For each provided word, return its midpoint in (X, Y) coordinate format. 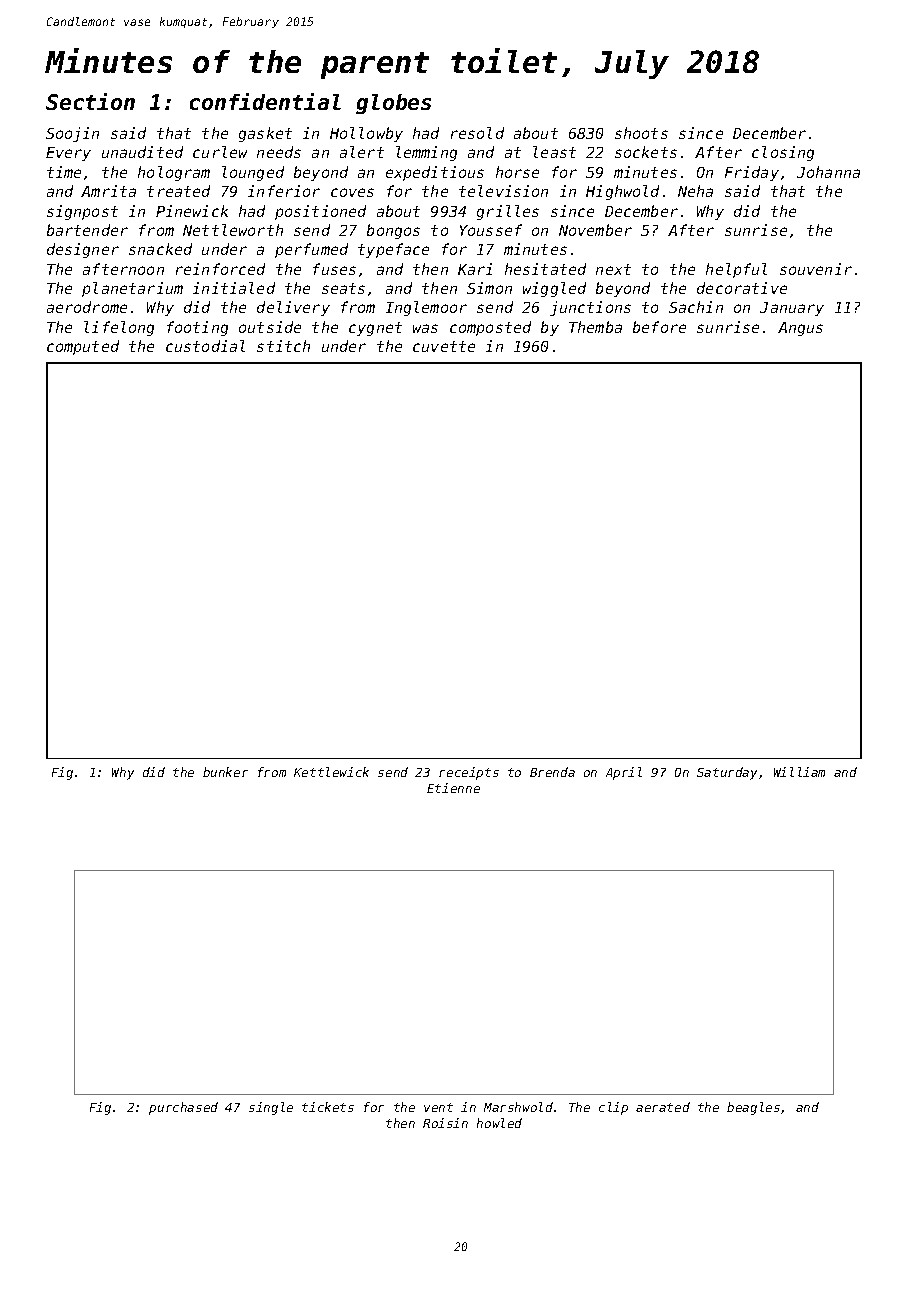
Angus (800, 329)
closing (783, 153)
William (799, 772)
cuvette (444, 346)
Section (90, 101)
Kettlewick (331, 772)
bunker (225, 772)
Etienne (453, 788)
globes (393, 104)
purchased (183, 1108)
